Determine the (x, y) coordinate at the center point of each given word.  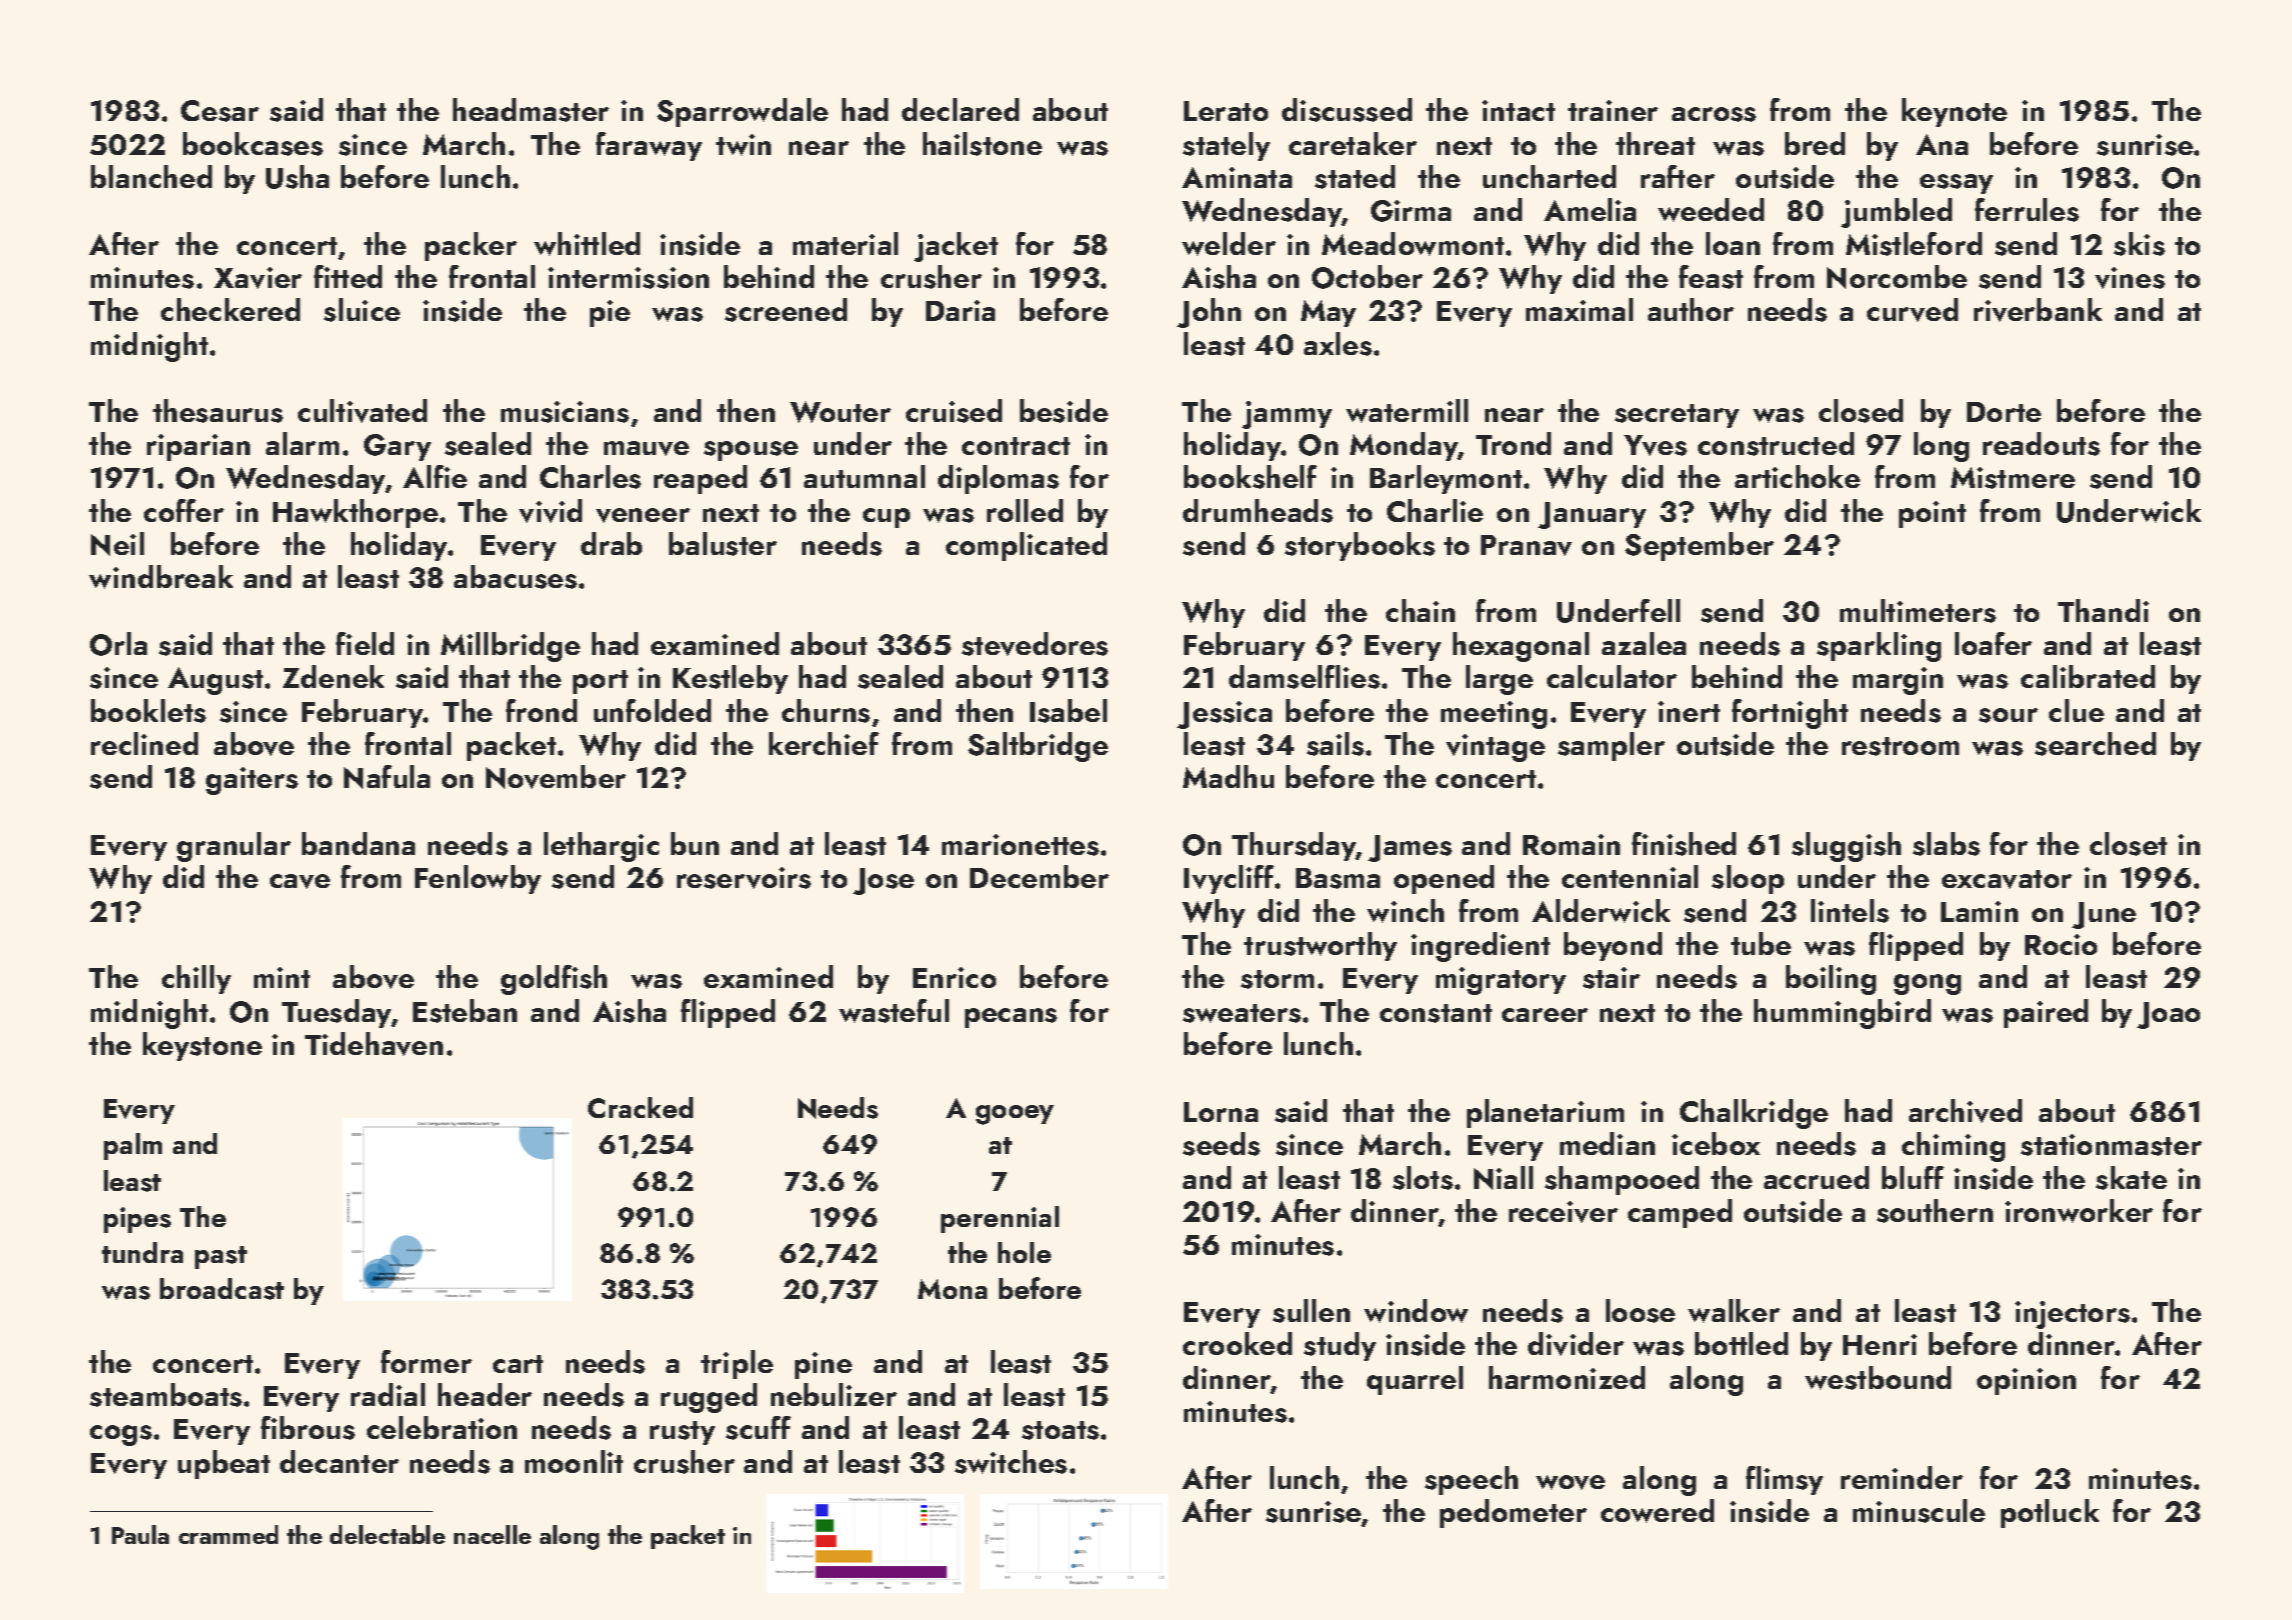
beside (1064, 411)
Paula (140, 1534)
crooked (1237, 1343)
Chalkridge (1754, 1114)
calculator (1612, 676)
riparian (198, 447)
